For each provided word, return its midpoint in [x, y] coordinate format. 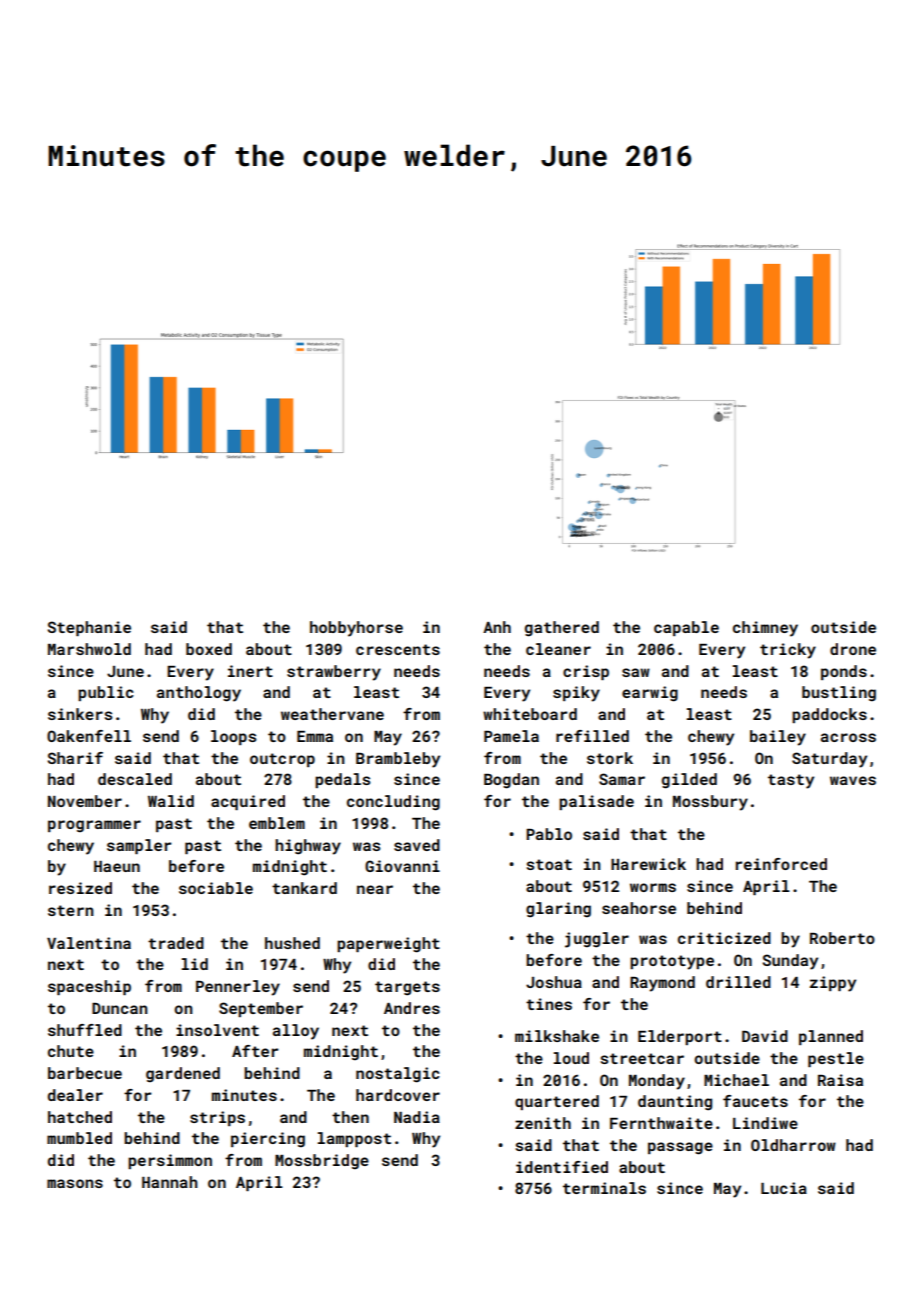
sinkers [80, 714]
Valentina [89, 943]
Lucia [784, 1188]
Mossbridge [322, 1162]
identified [562, 1167]
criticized [724, 938]
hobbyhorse [356, 629]
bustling [839, 694]
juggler [597, 940]
